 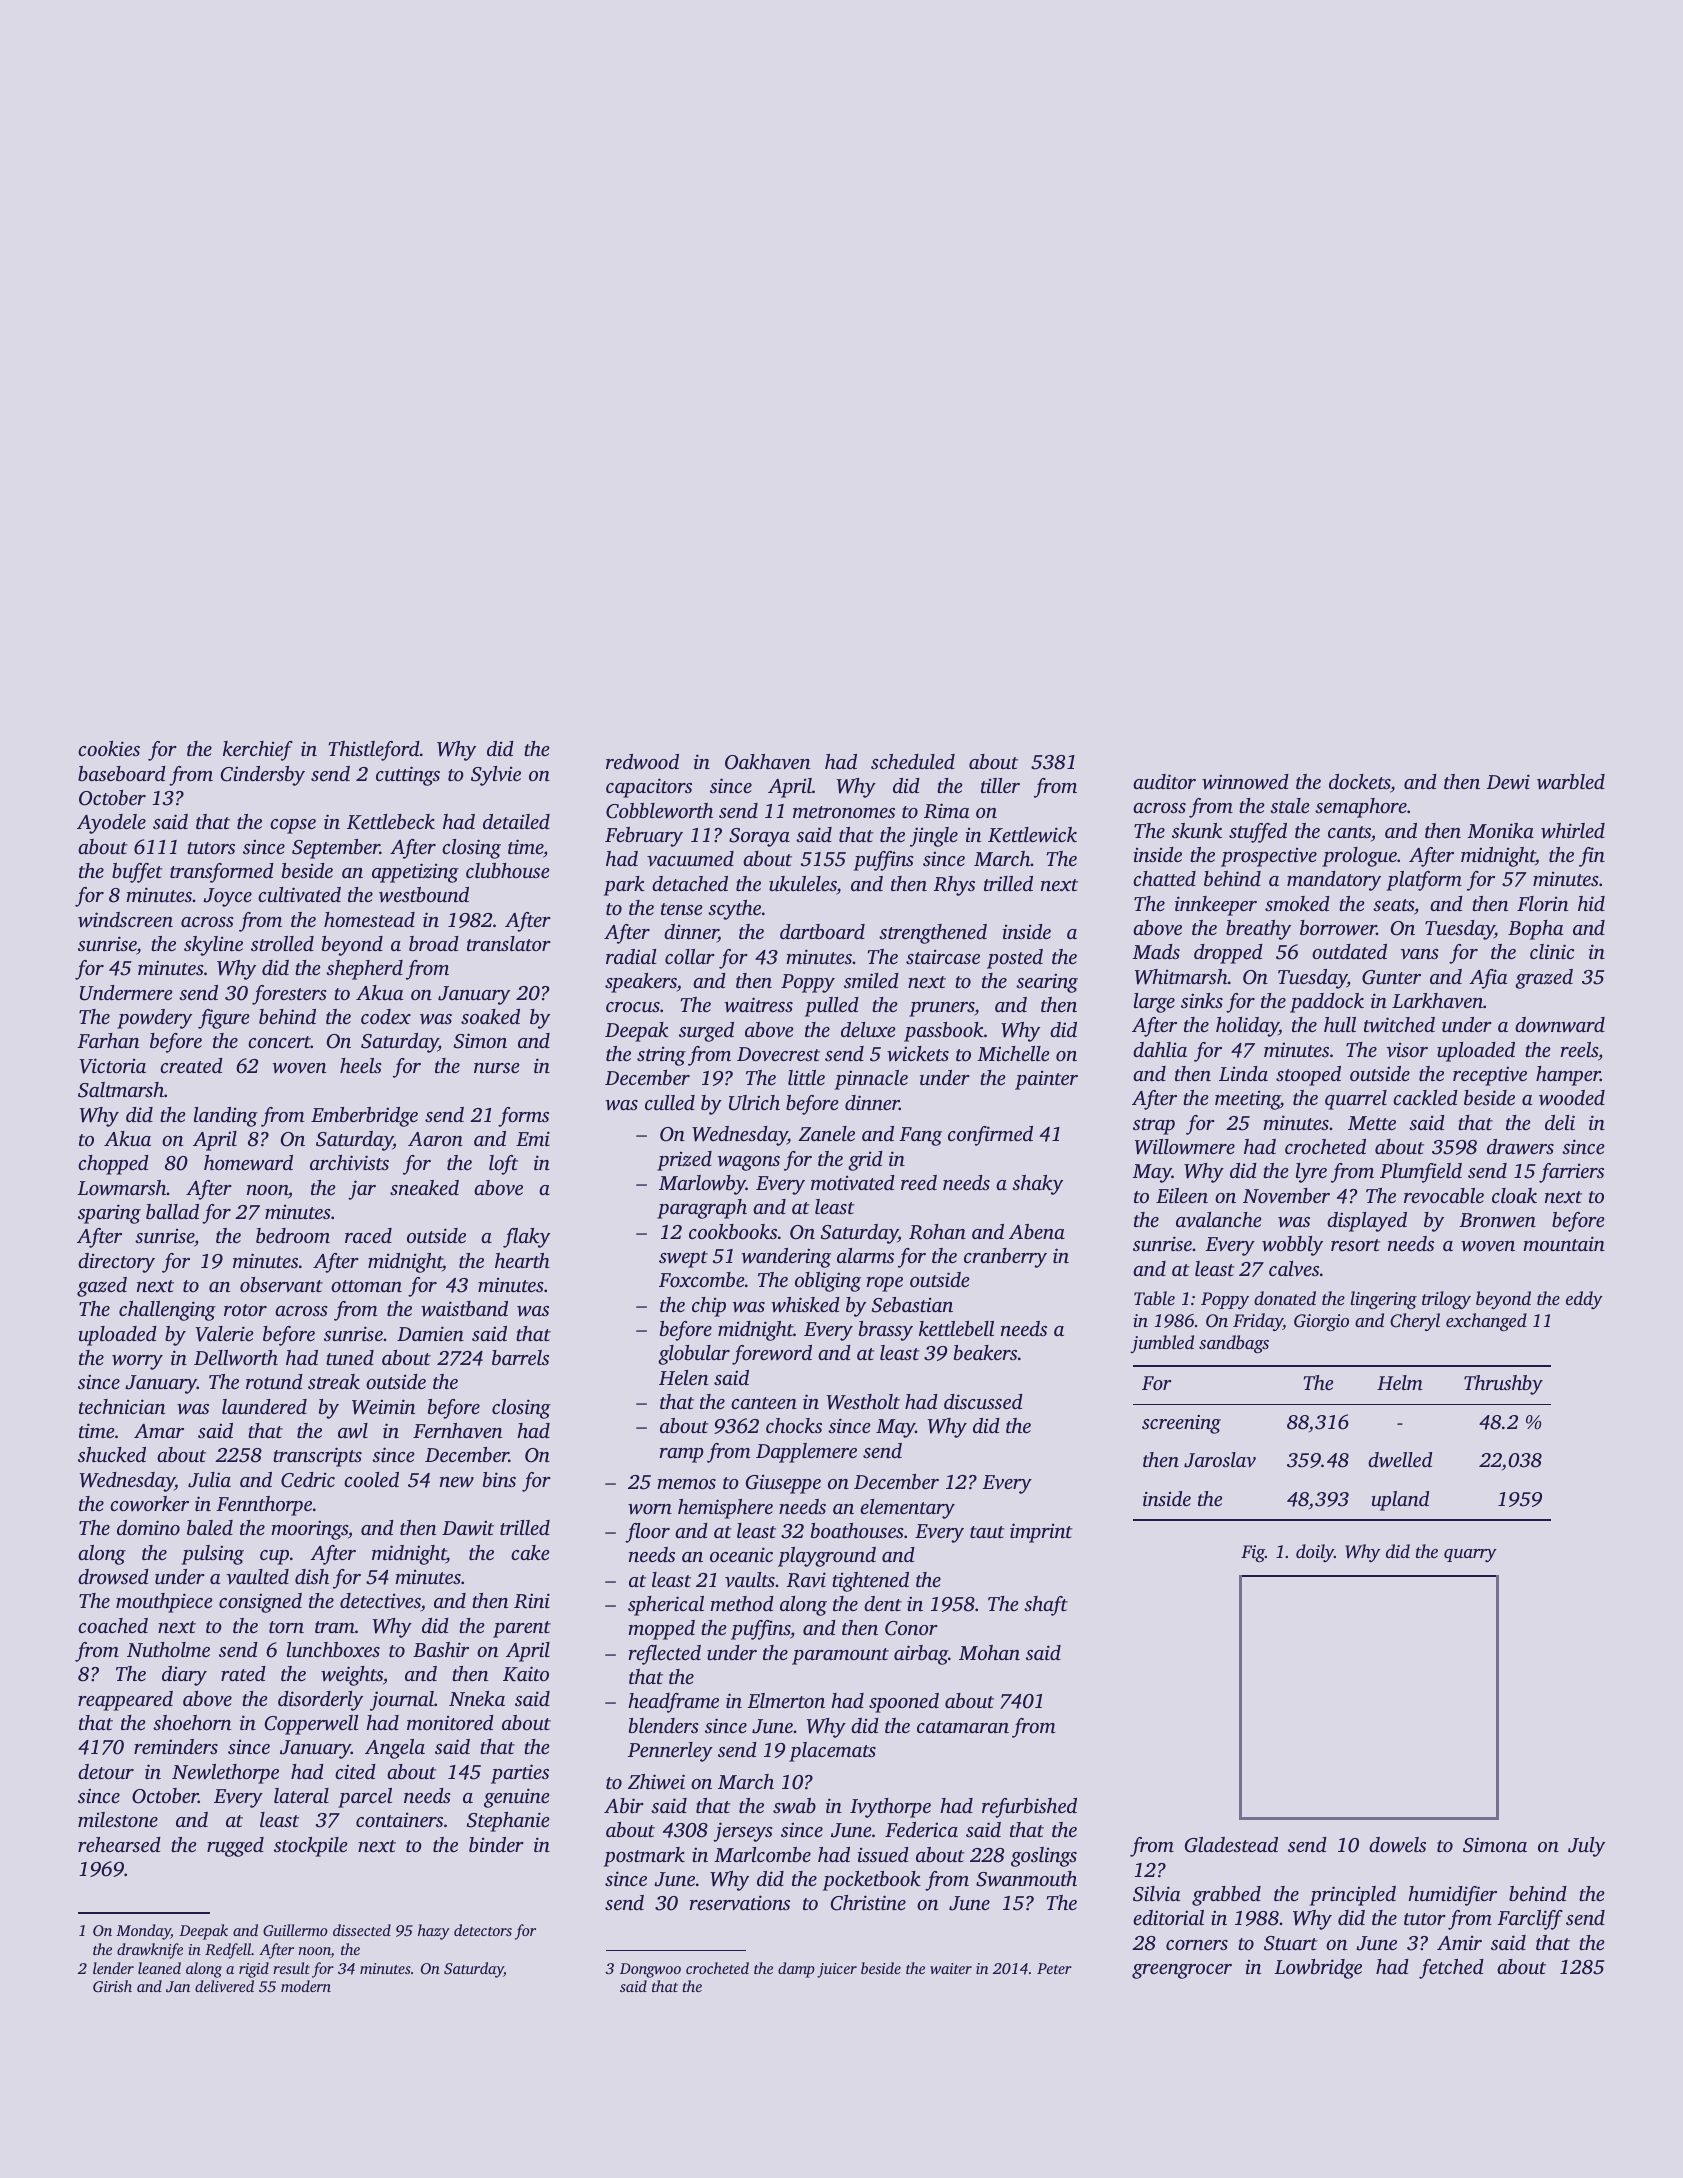 What do you see at coordinates (661, 1630) in the page?
I see `mopped` at bounding box center [661, 1630].
